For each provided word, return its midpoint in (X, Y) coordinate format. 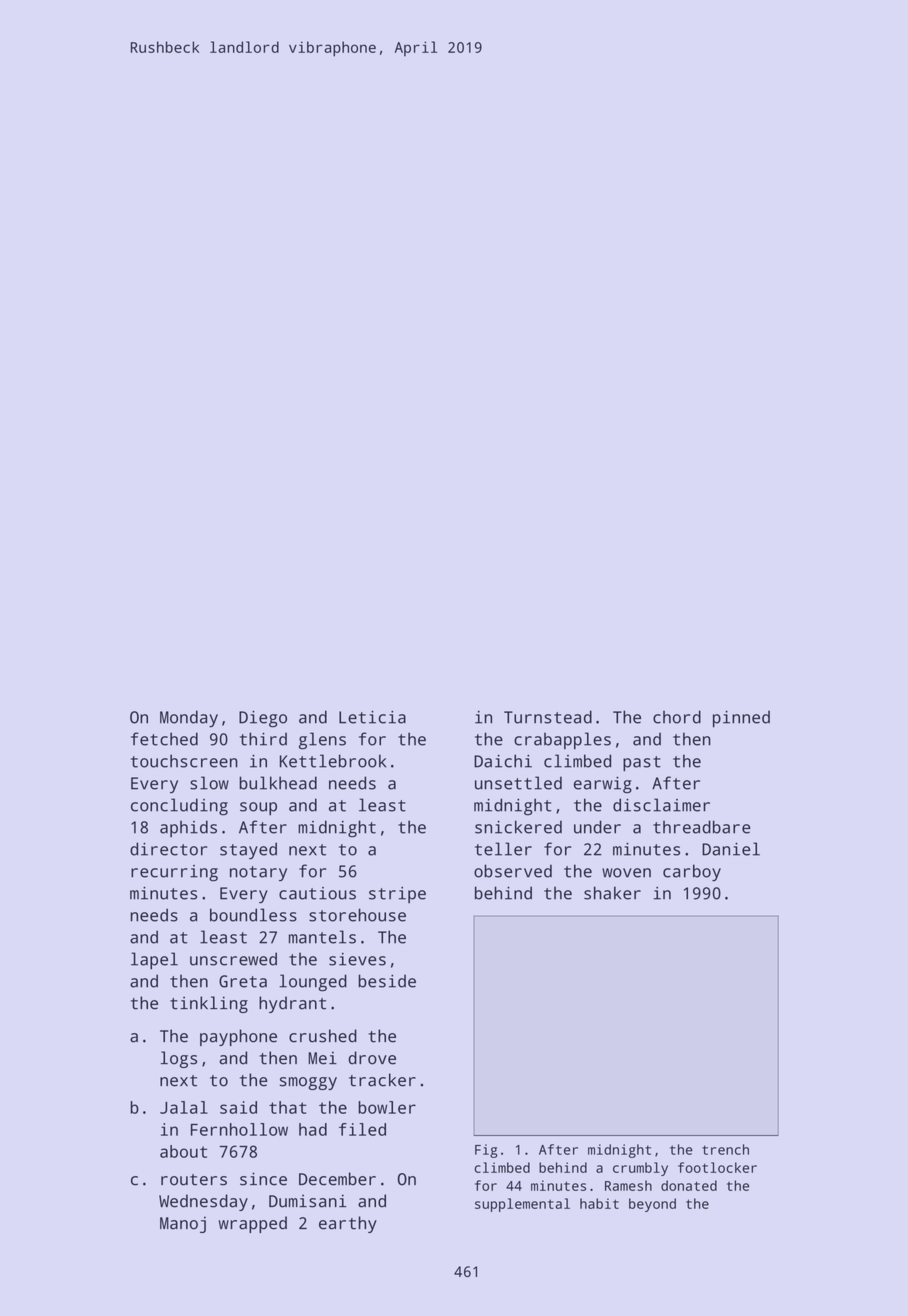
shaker (612, 893)
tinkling (209, 1004)
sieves (357, 959)
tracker (382, 1080)
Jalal (184, 1107)
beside (387, 981)
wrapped (252, 1224)
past (642, 764)
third (263, 739)
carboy (692, 873)
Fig (486, 1151)
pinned (741, 719)
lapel (154, 961)
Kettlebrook (333, 761)
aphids (188, 828)
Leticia (372, 717)
